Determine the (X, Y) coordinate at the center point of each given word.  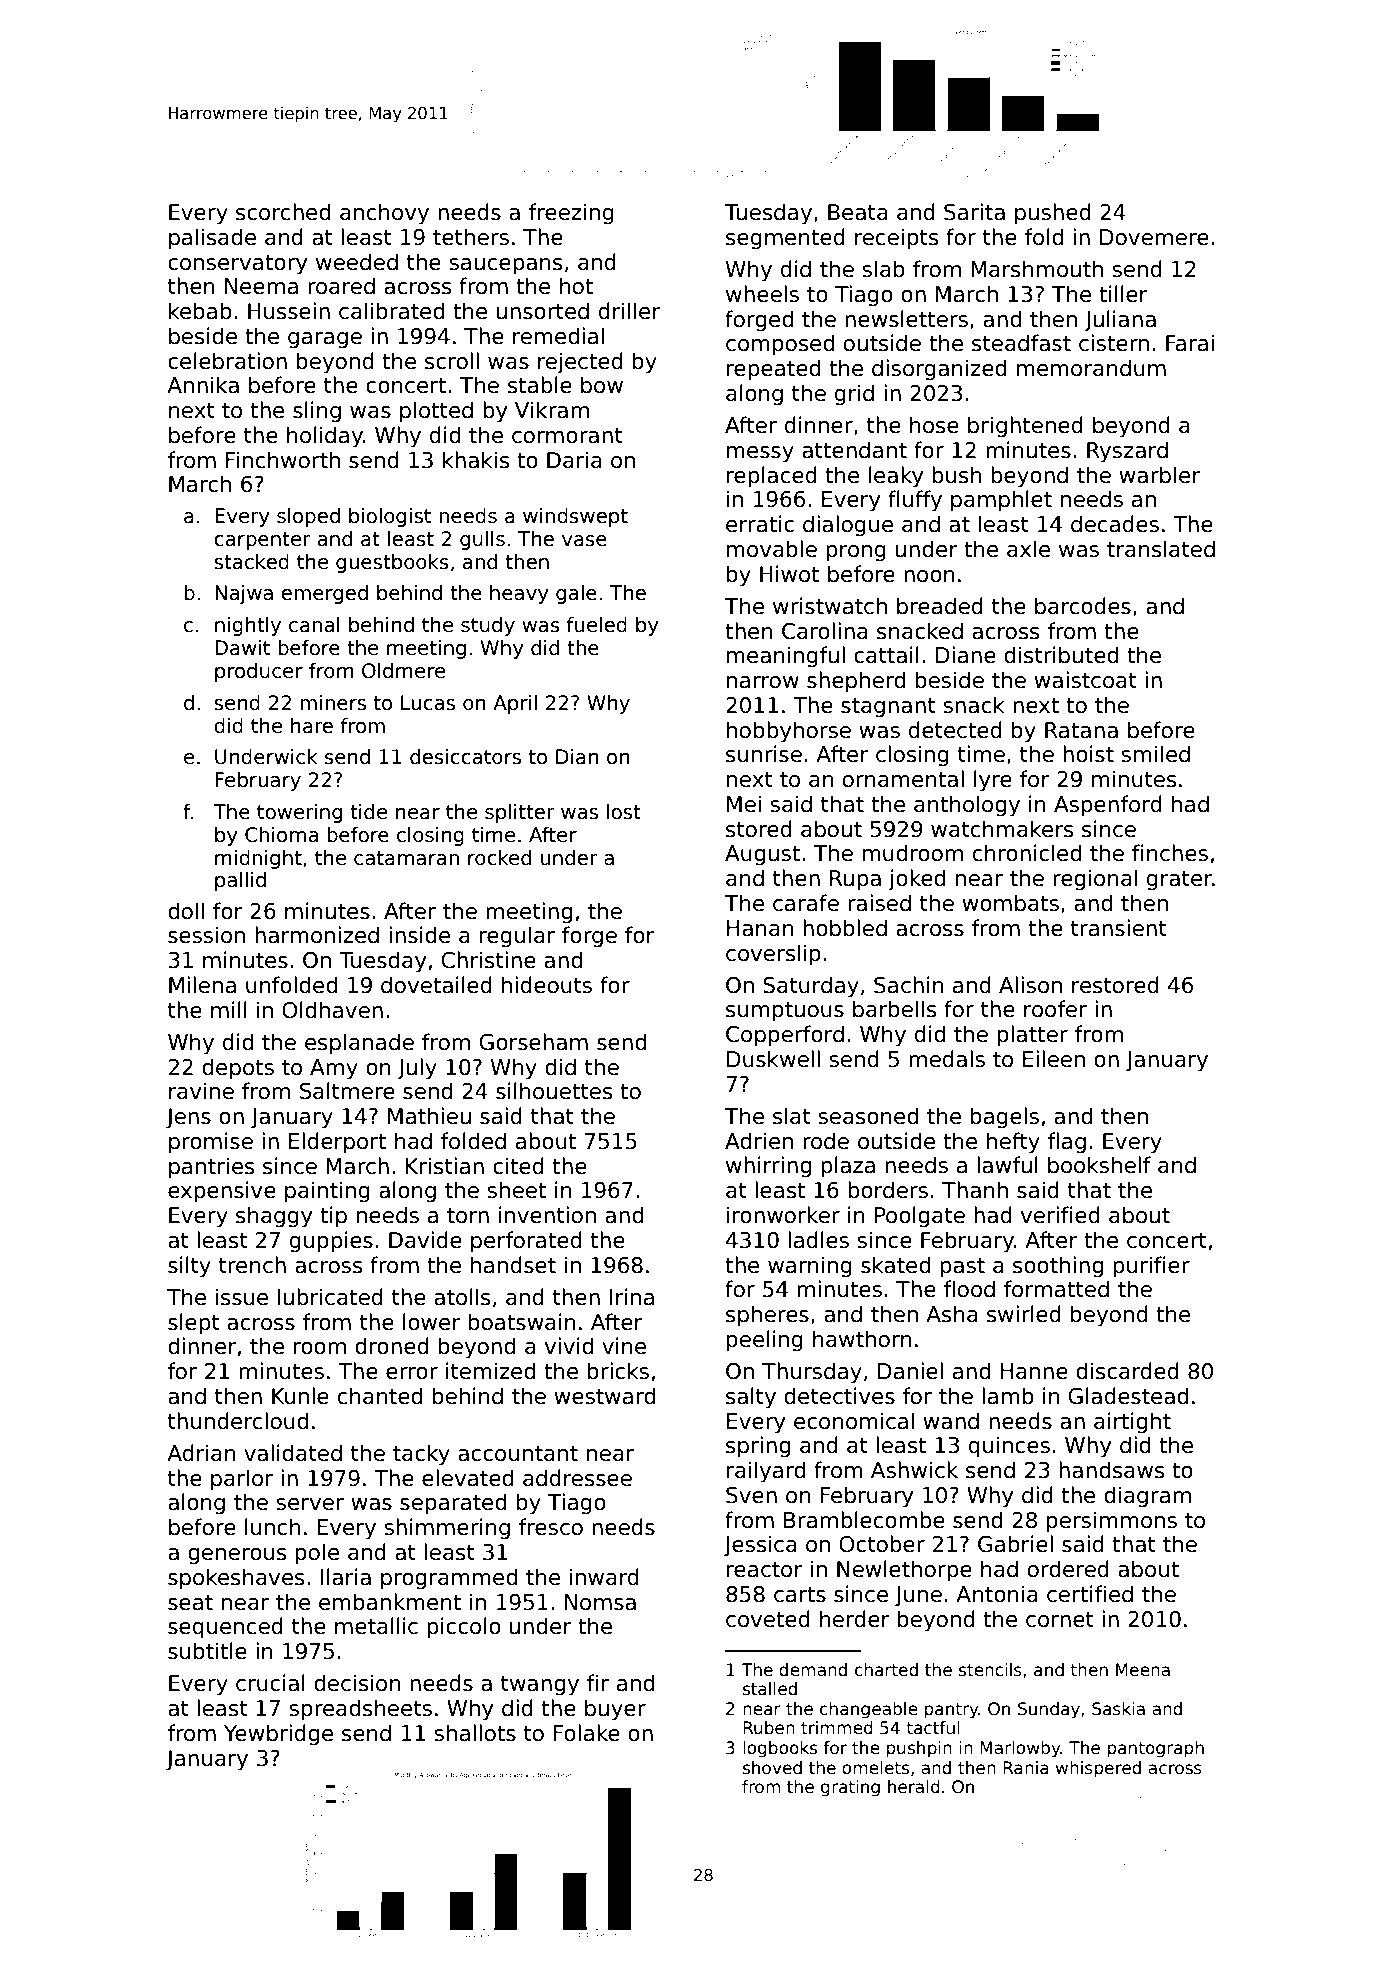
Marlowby (1020, 1749)
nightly (248, 626)
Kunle (300, 1396)
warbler (1160, 475)
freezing (571, 214)
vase (584, 541)
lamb (1008, 1396)
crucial (270, 1683)
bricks (618, 1371)
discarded (1127, 1371)
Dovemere (1154, 237)
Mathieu (429, 1116)
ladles (818, 1240)
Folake (586, 1733)
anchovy (384, 214)
